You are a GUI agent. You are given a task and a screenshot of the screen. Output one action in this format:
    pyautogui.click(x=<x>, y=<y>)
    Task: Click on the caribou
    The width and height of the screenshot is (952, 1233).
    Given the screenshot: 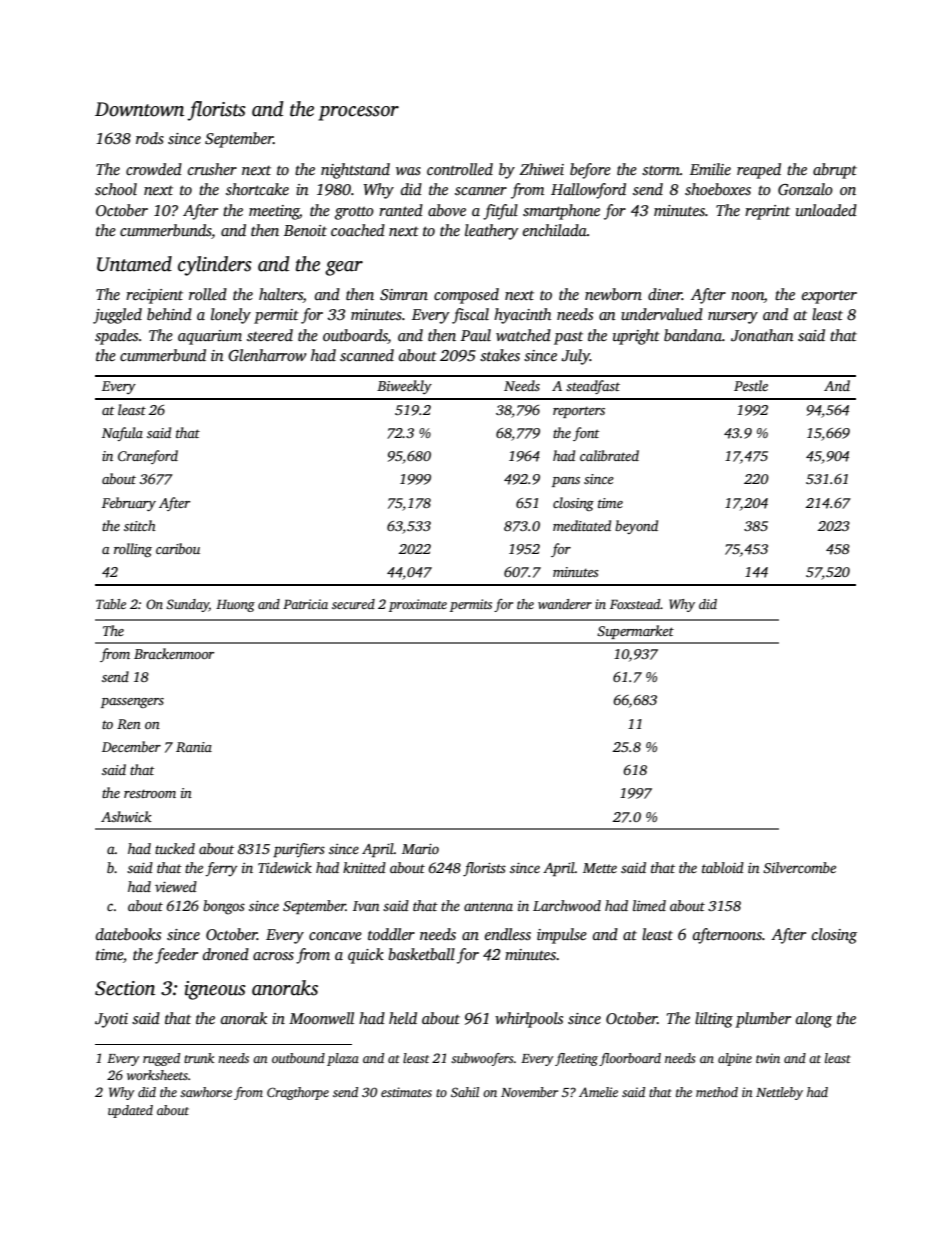 What is the action you would take?
    pyautogui.click(x=178, y=548)
